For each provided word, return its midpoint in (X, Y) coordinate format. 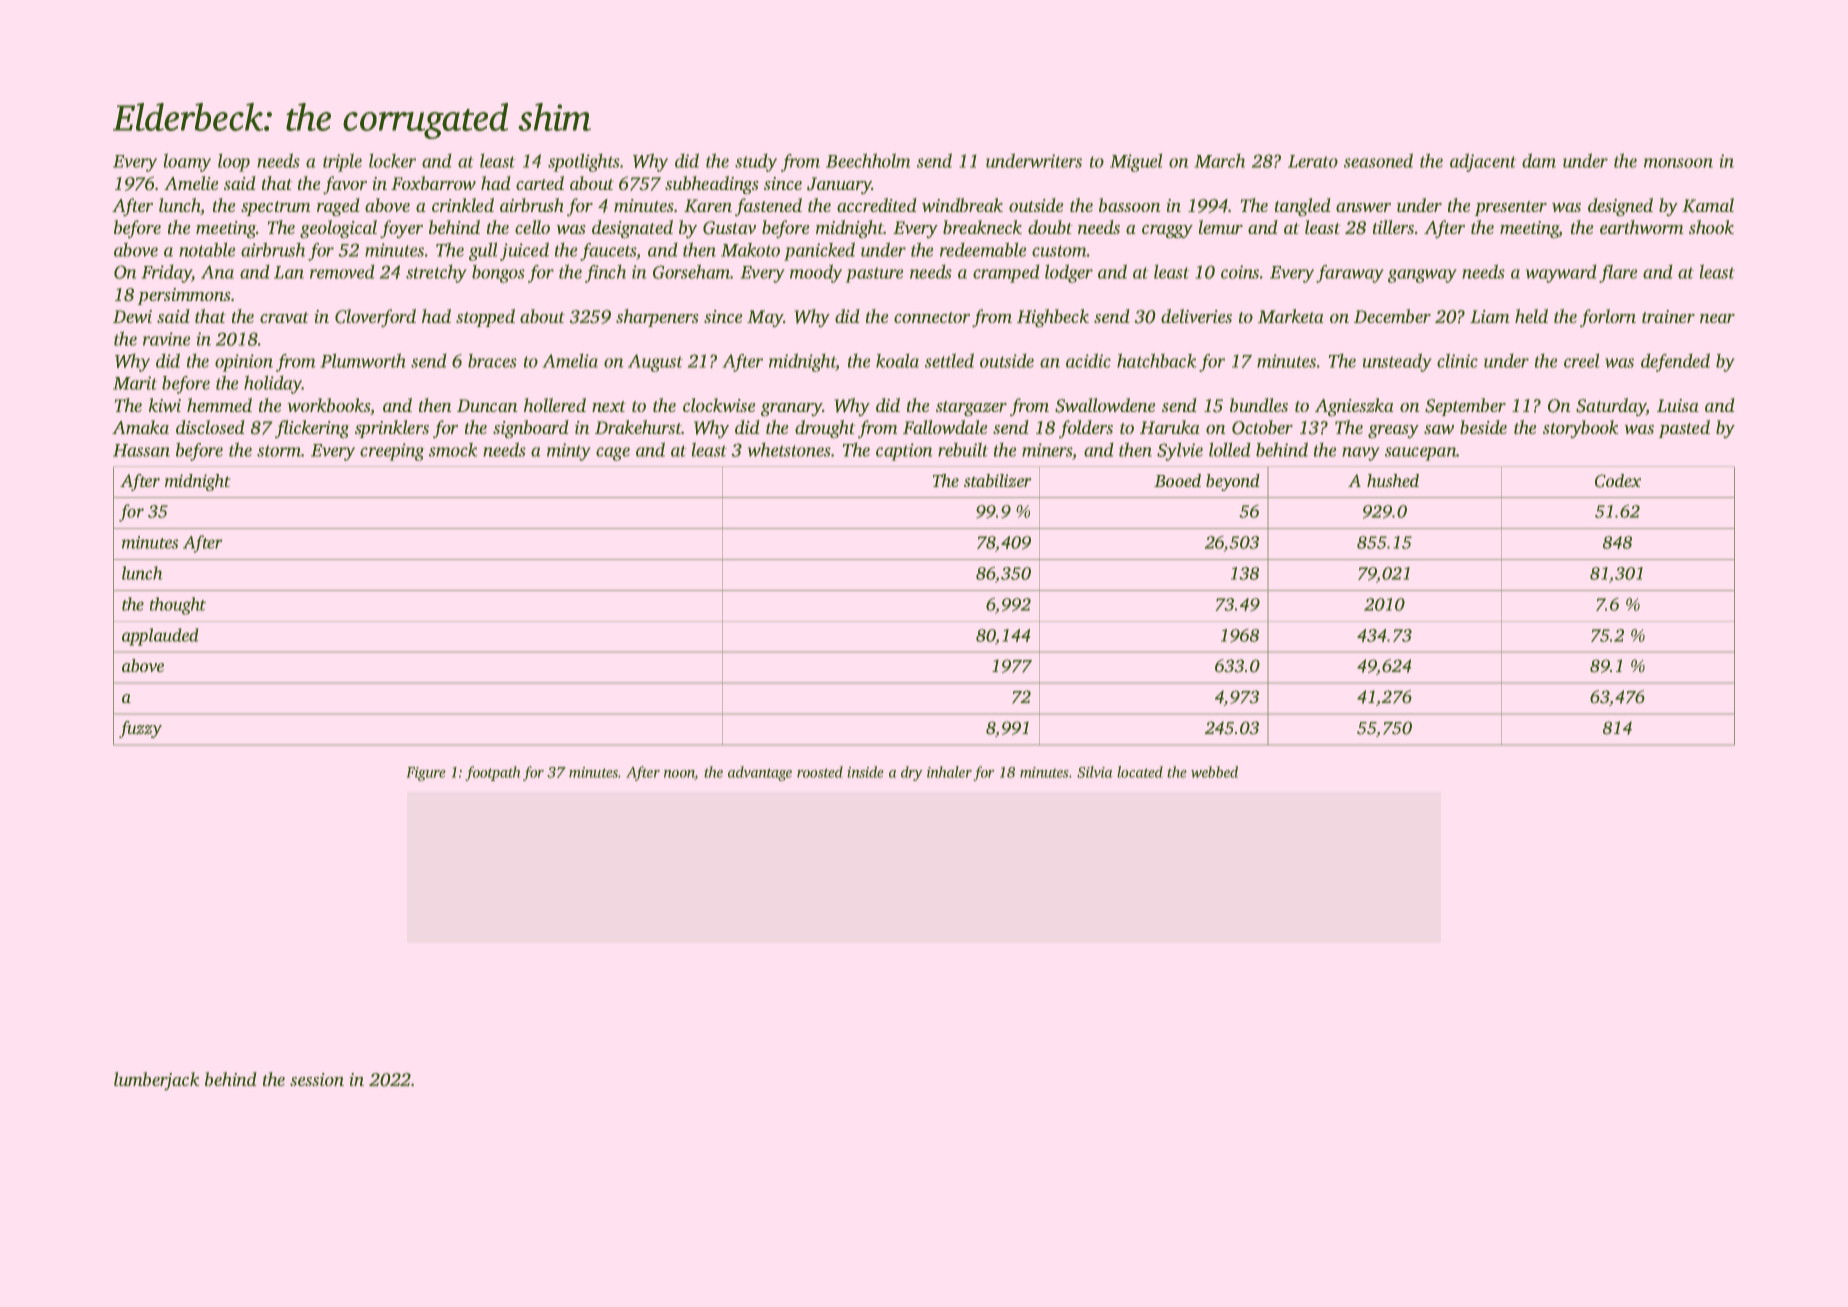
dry (912, 773)
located (1140, 772)
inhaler (949, 772)
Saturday (1611, 407)
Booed (1177, 480)
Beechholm (868, 160)
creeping (392, 452)
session (317, 1079)
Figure (426, 774)
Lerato (1313, 161)
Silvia (1095, 772)
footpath (493, 773)
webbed (1214, 772)
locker (392, 160)
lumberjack (157, 1081)
